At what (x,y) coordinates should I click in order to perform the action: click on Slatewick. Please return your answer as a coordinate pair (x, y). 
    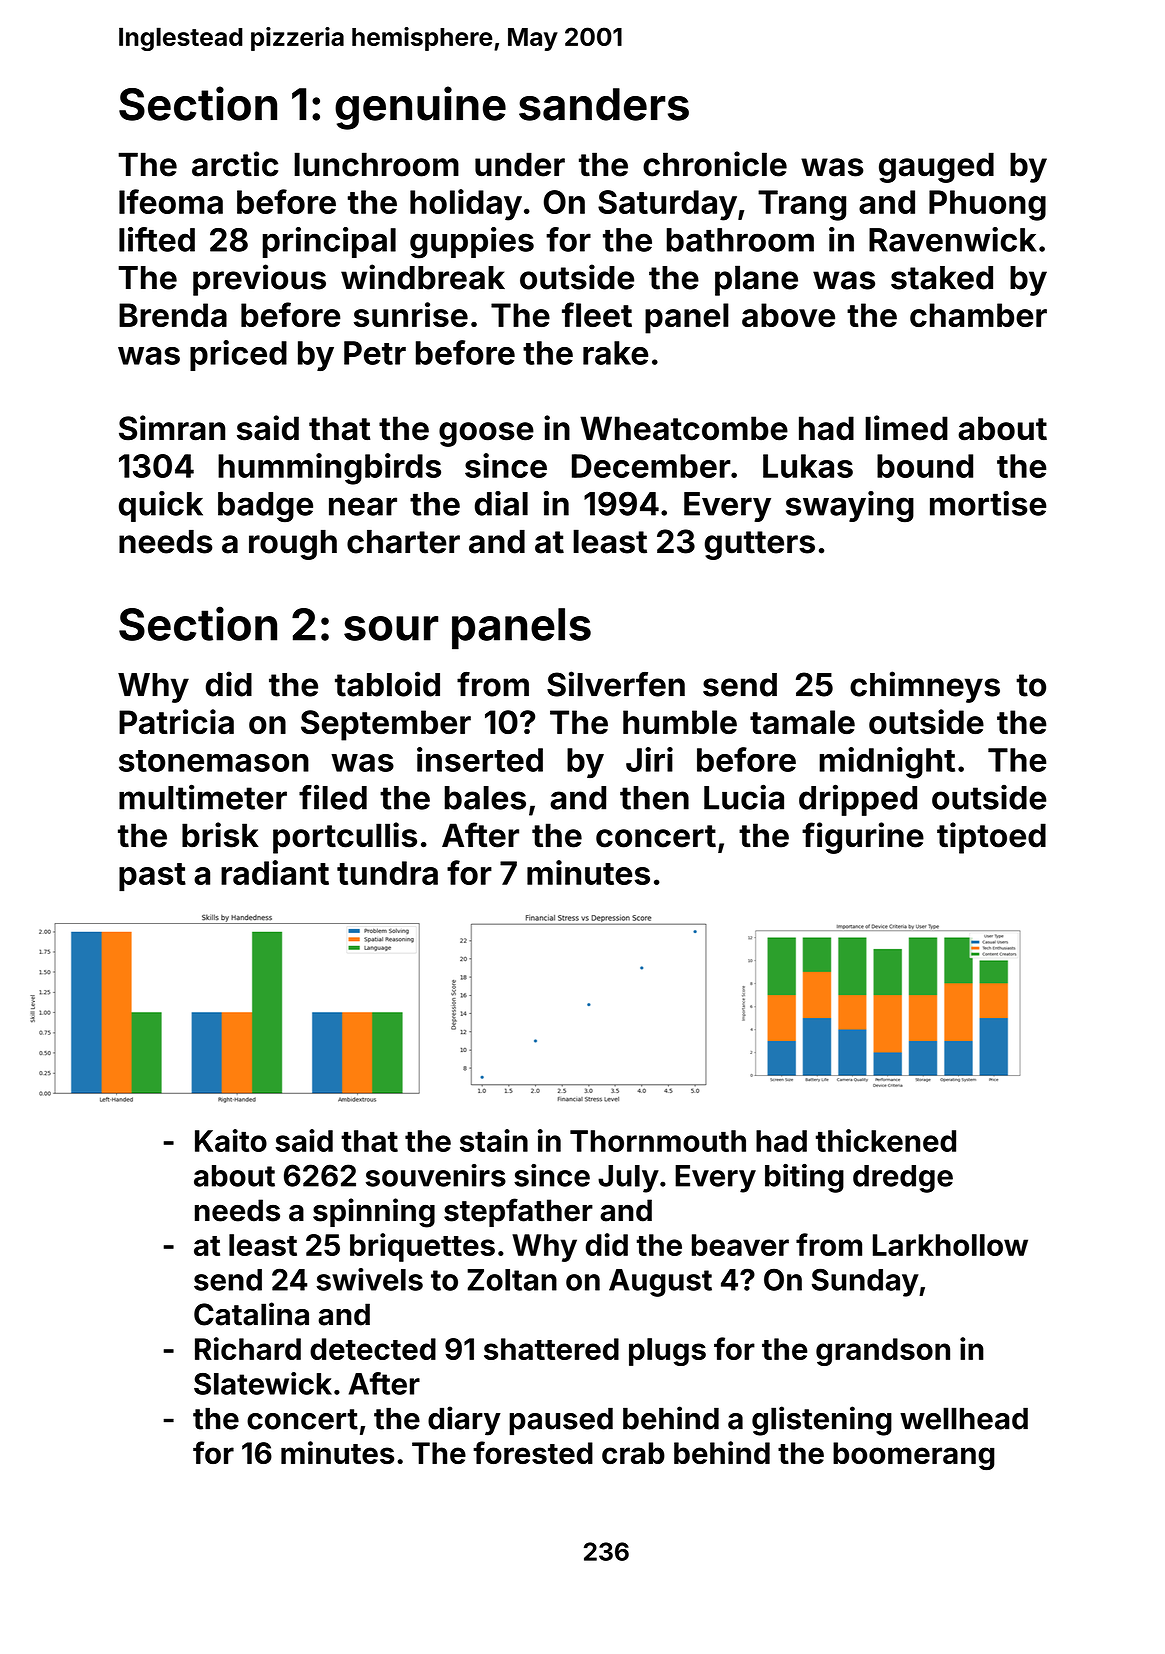
    Looking at the image, I should click on (263, 1383).
